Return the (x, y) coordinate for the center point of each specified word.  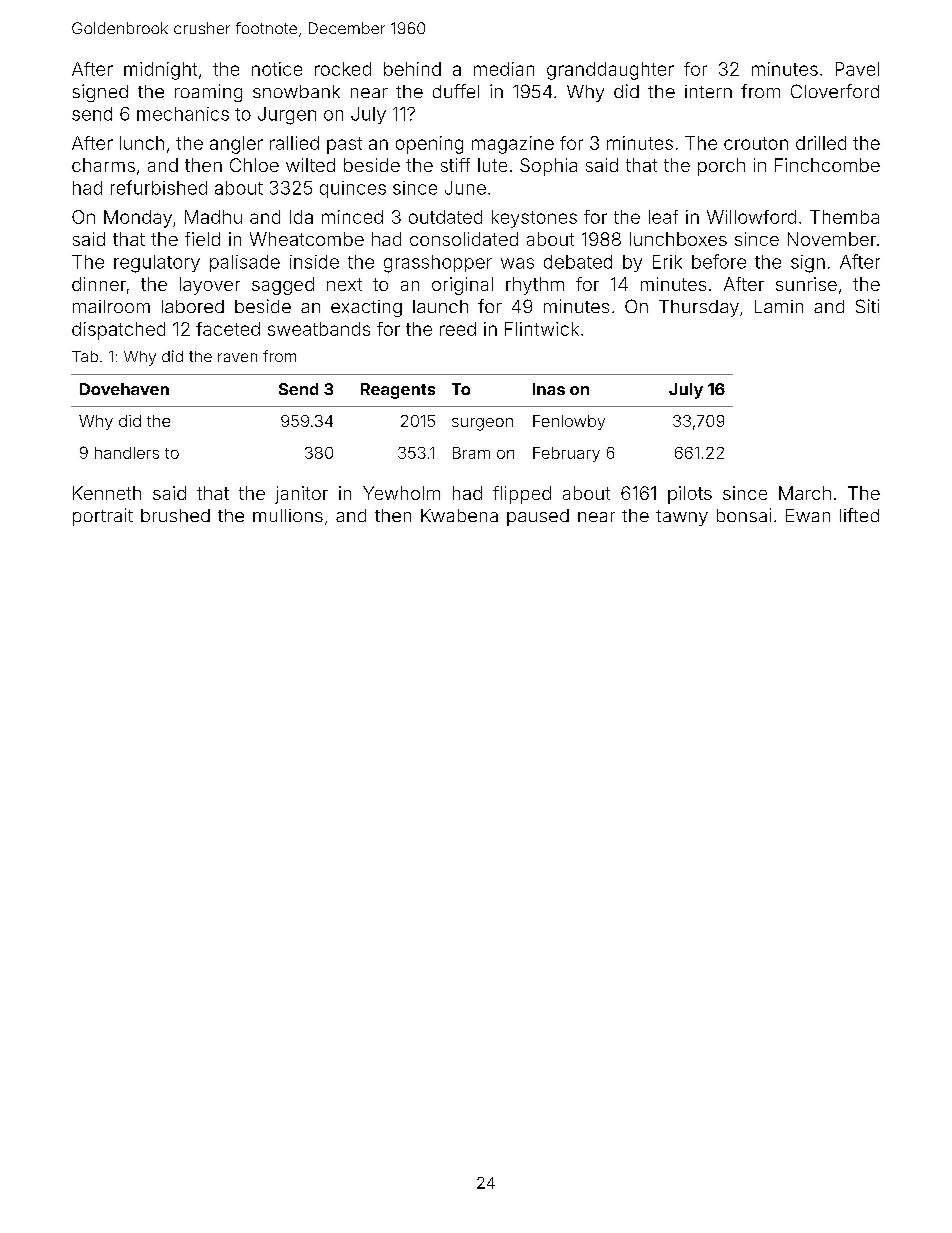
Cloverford (835, 91)
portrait (103, 517)
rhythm (535, 286)
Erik (667, 262)
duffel (456, 91)
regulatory (157, 264)
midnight (160, 71)
